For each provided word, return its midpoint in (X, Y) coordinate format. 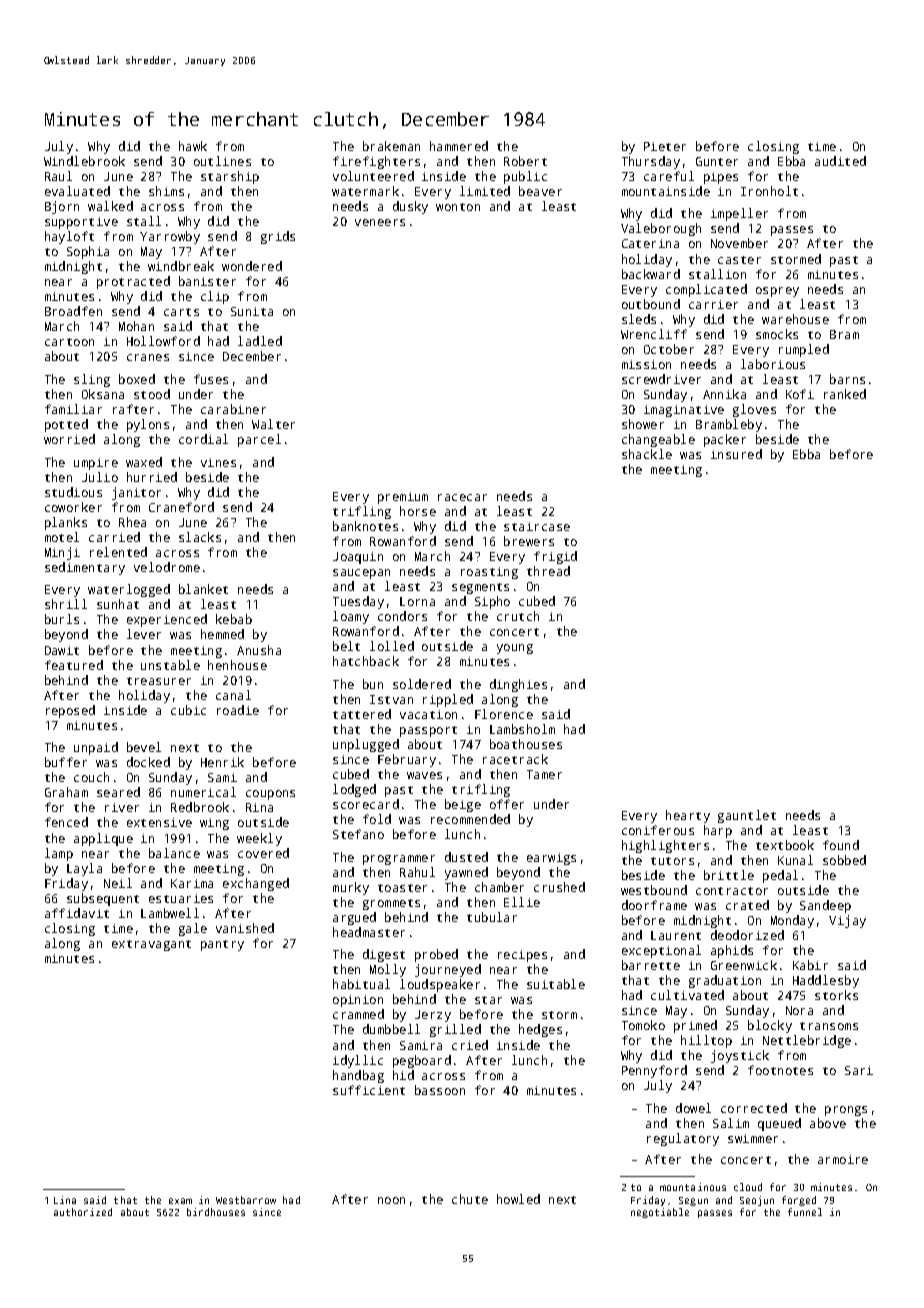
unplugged (366, 745)
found (841, 845)
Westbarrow (246, 1200)
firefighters (376, 162)
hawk (193, 146)
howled (518, 1199)
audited (840, 161)
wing (214, 824)
